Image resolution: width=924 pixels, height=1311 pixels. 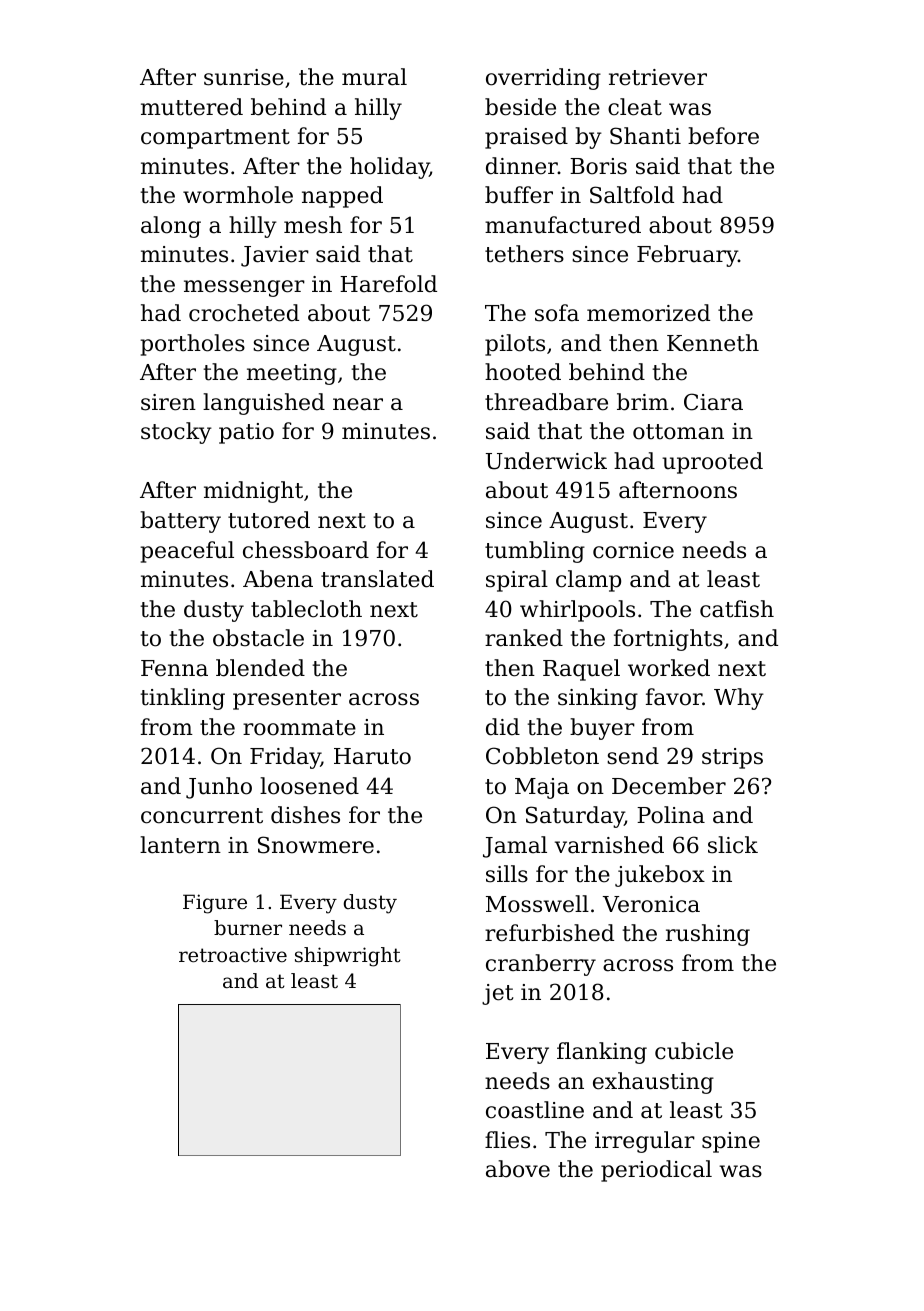 I want to click on cornice, so click(x=633, y=550).
